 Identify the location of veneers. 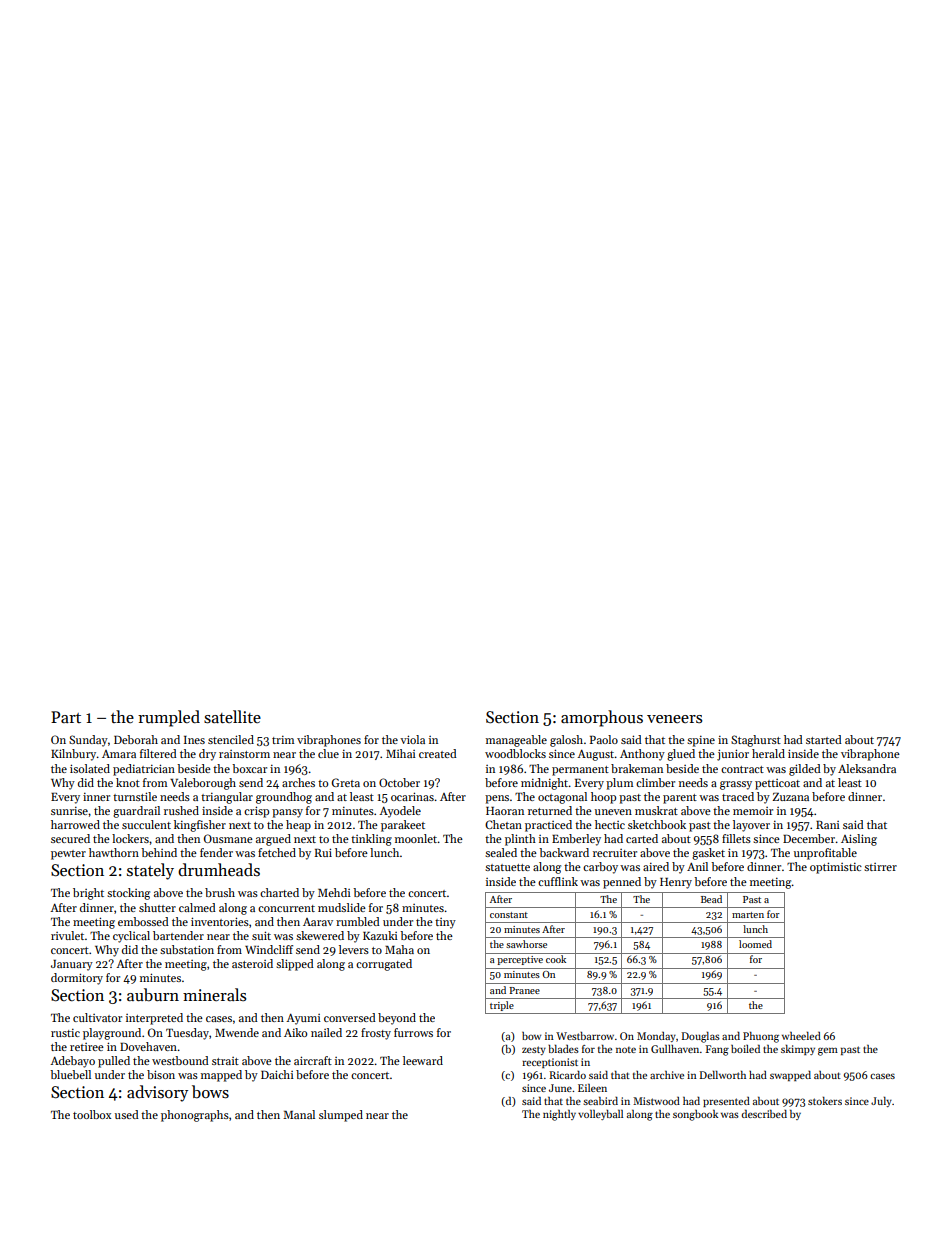
(674, 719).
